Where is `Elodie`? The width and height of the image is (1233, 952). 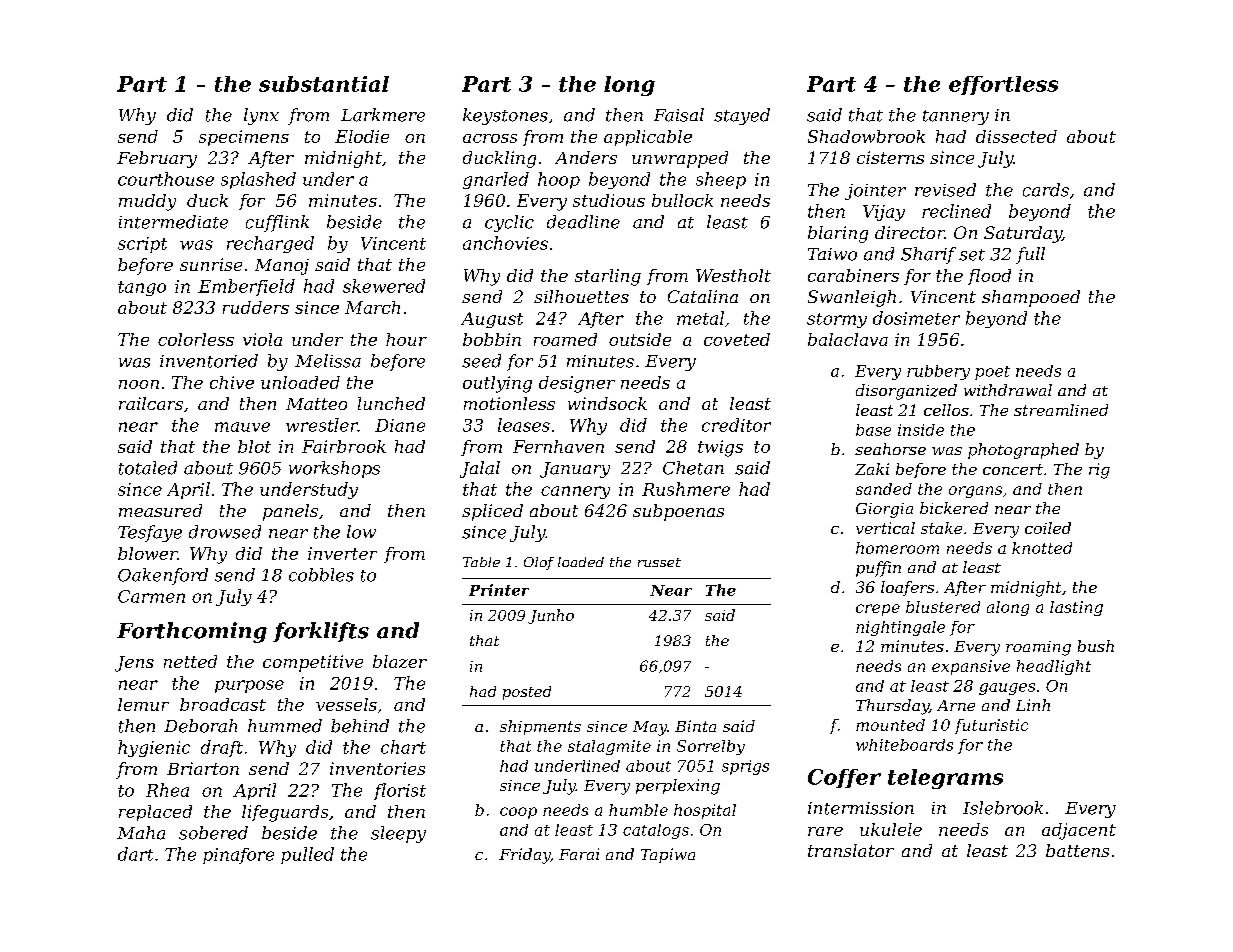 Elodie is located at coordinates (362, 136).
